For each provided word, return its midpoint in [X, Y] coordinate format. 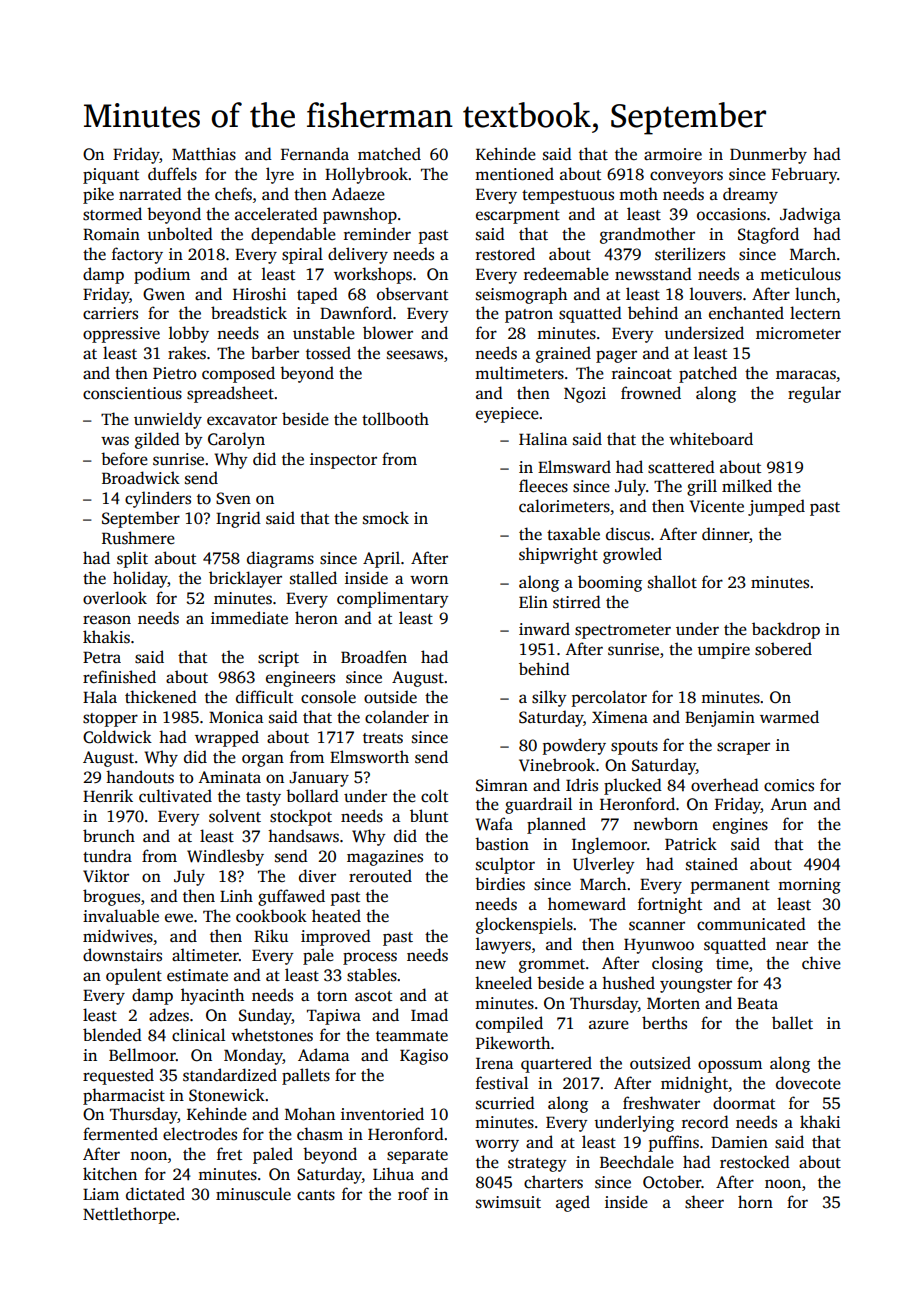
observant [412, 294]
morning [809, 886]
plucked [633, 786]
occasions [731, 214]
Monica [236, 717]
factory [137, 255]
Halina [543, 438]
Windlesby [225, 857]
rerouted [380, 876]
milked [747, 486]
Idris [582, 785]
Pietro [174, 373]
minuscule [253, 1194]
